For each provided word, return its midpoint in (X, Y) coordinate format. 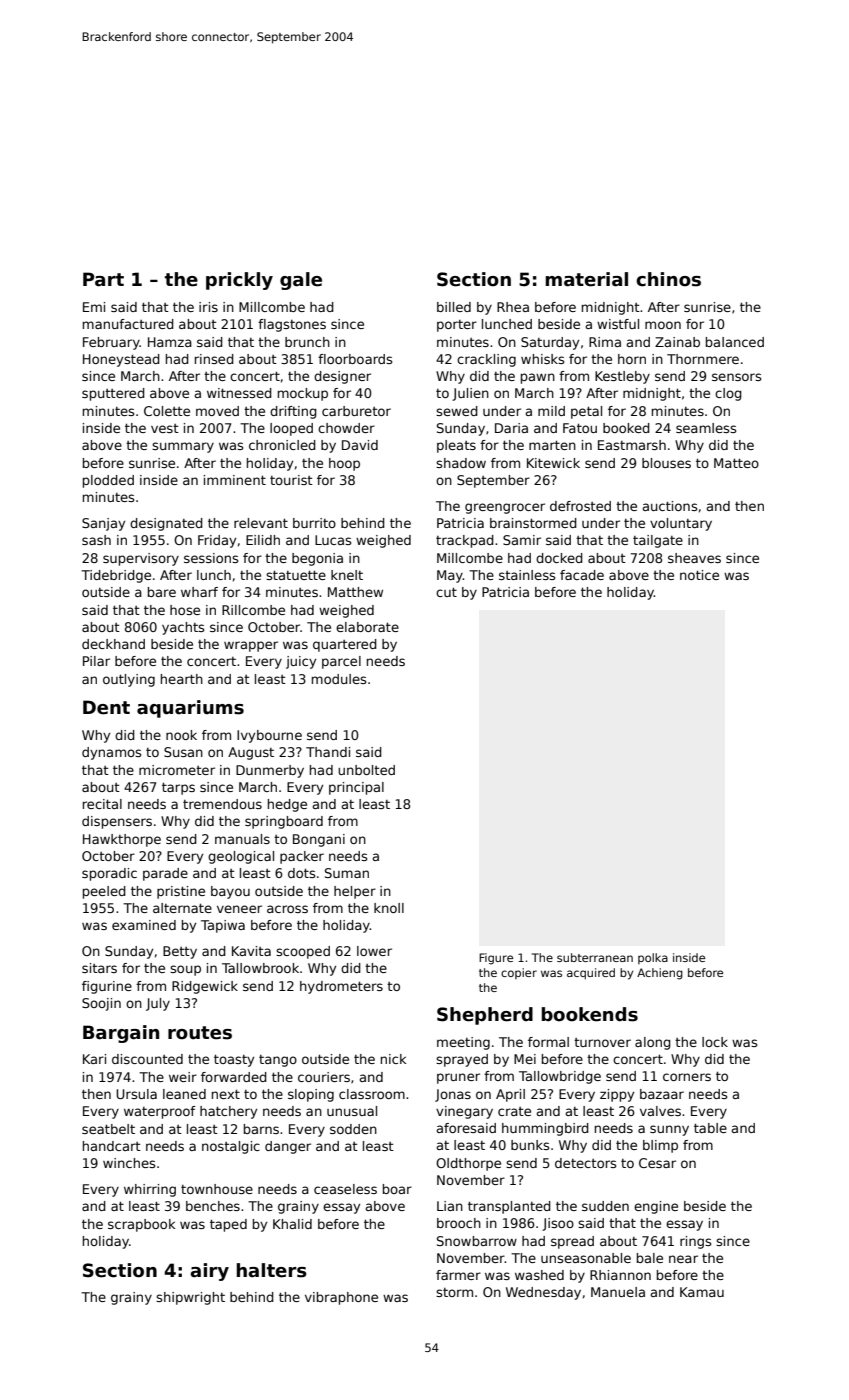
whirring (150, 1190)
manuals (242, 839)
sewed (457, 411)
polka (653, 958)
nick (393, 1059)
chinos (668, 279)
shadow (461, 463)
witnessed (239, 393)
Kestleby (622, 377)
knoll (389, 908)
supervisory (141, 559)
